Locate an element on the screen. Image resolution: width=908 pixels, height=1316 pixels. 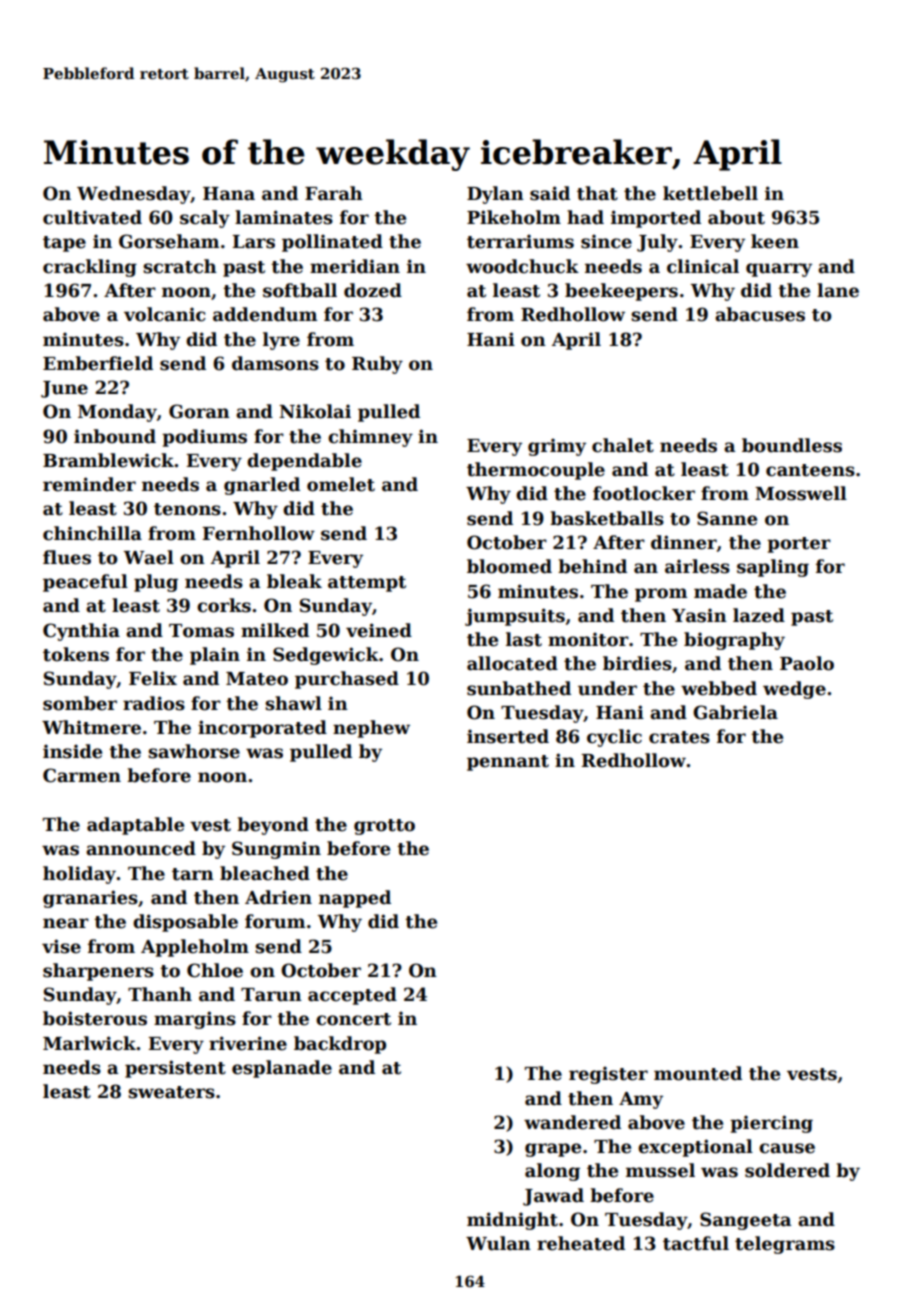
announced is located at coordinates (141, 848).
